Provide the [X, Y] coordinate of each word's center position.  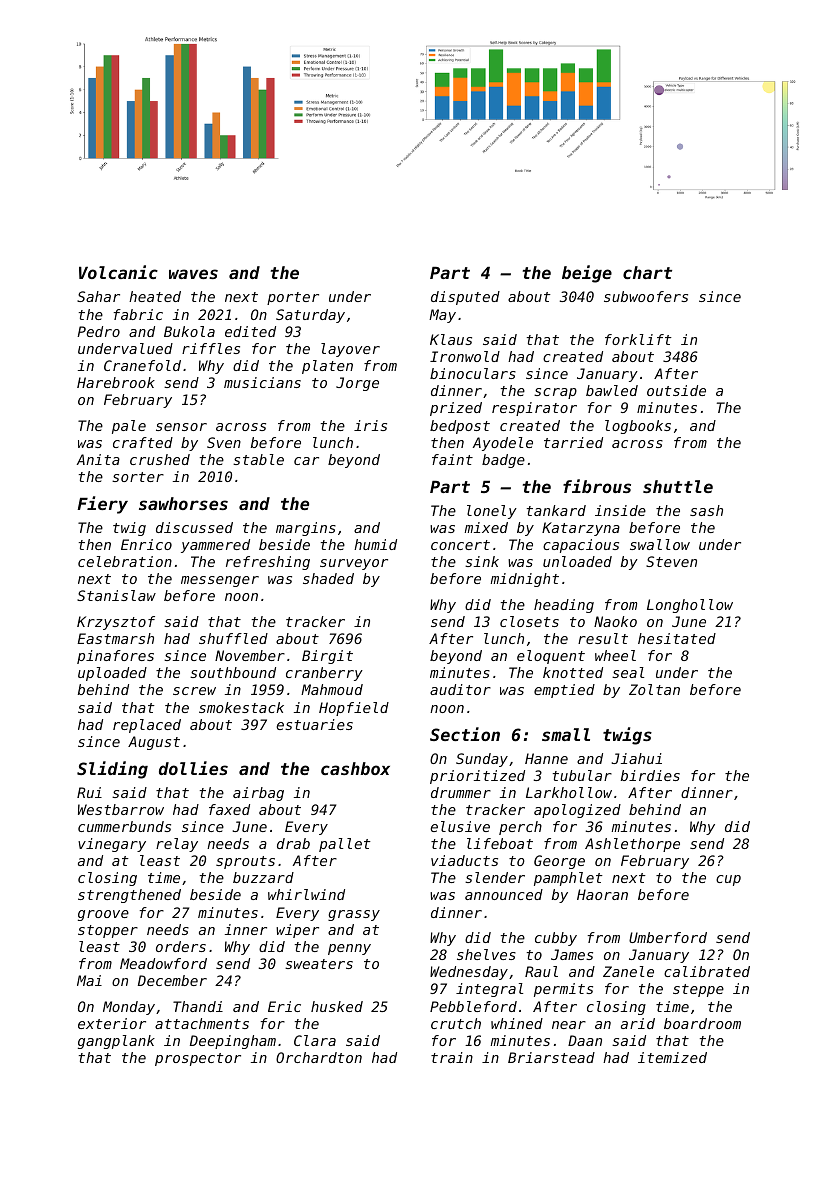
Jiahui [637, 758]
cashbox [355, 768]
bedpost [460, 427]
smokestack [241, 707]
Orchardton [319, 1057]
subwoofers [646, 296]
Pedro [98, 331]
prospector [198, 1059]
